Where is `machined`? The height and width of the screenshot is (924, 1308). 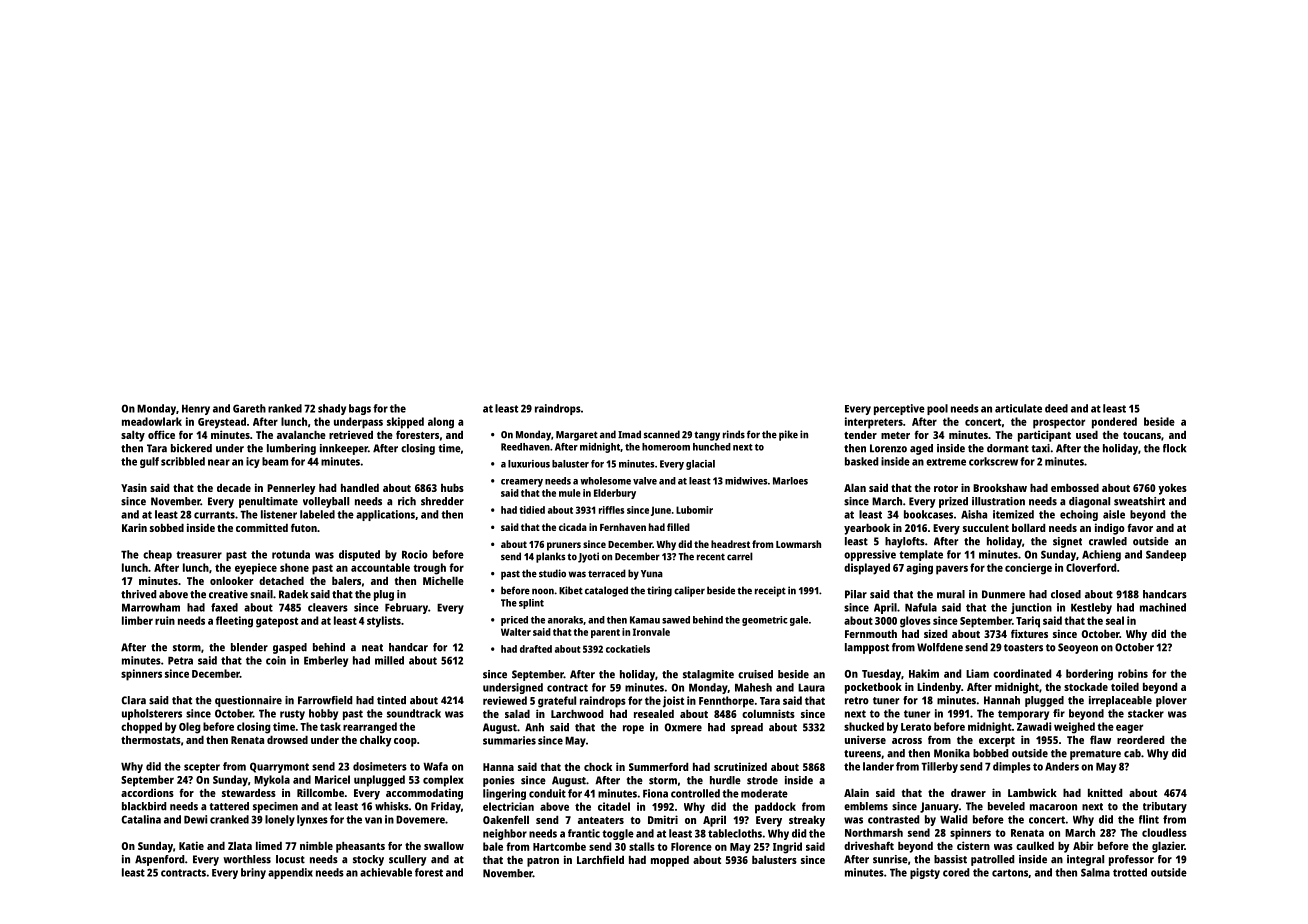 machined is located at coordinates (1163, 607).
